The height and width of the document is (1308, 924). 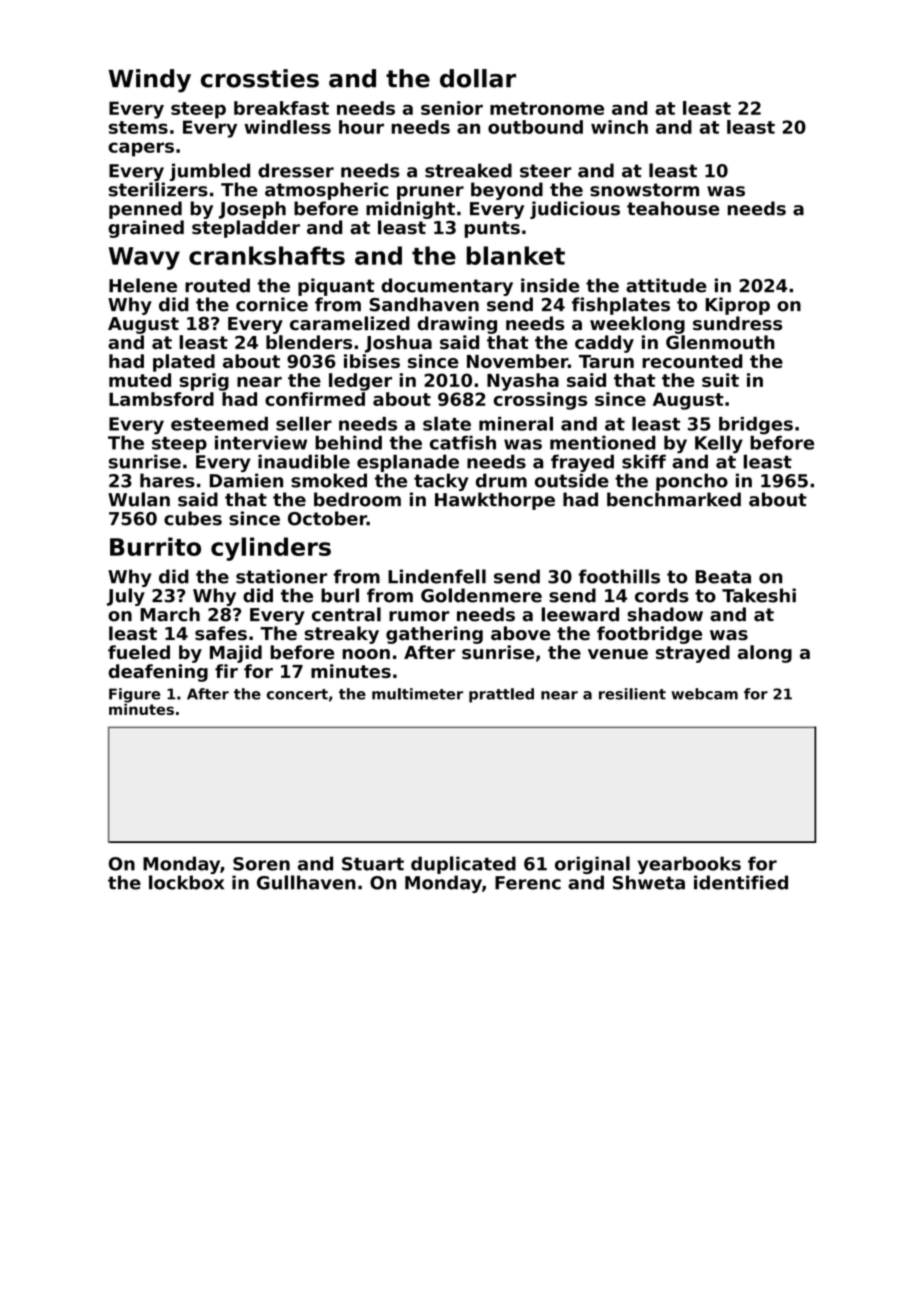 I want to click on Windy, so click(x=150, y=81).
